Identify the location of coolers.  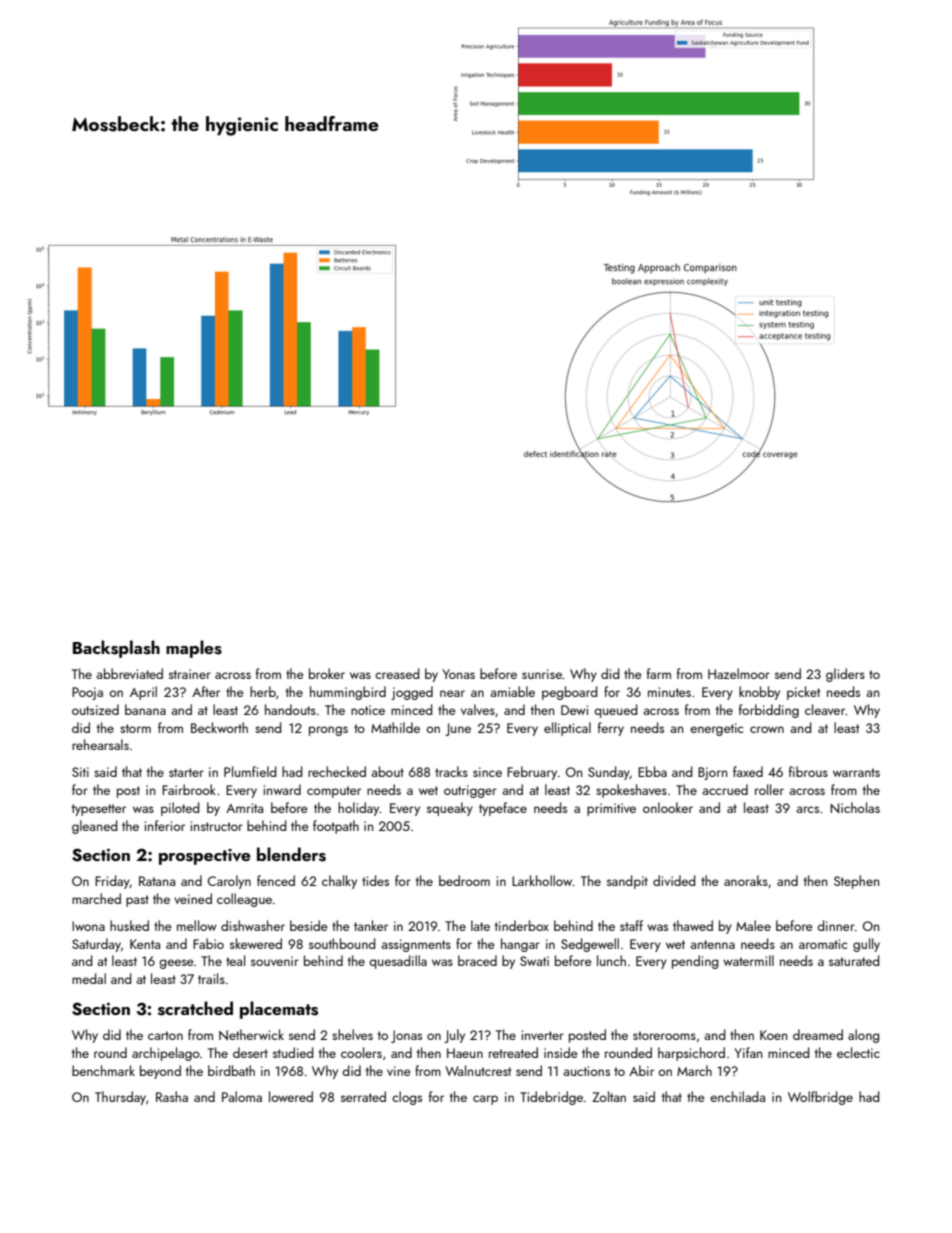
(361, 1052).
